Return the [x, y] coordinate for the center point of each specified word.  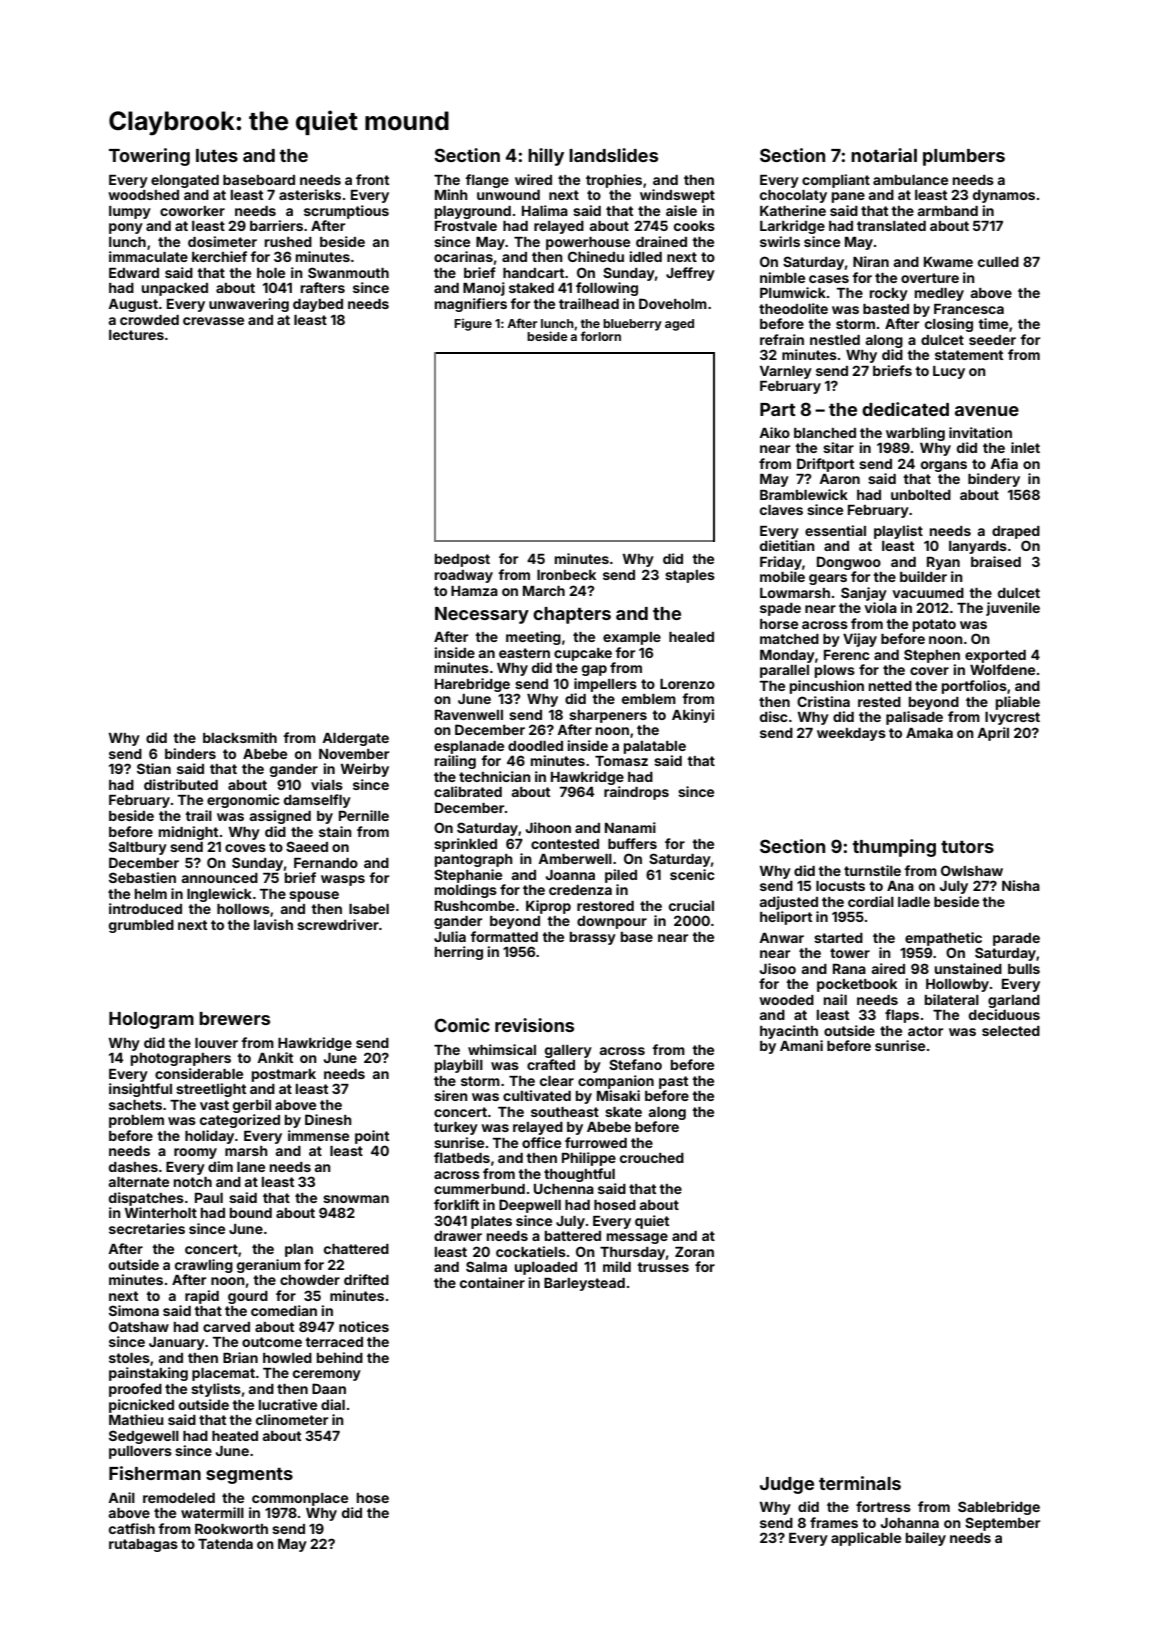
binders [190, 753]
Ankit [275, 1057]
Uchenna [564, 1189]
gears [828, 579]
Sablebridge [999, 1508]
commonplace [300, 1499]
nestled [835, 340]
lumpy [130, 212]
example [632, 638]
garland [1014, 1001]
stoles [129, 1358]
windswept [677, 196]
